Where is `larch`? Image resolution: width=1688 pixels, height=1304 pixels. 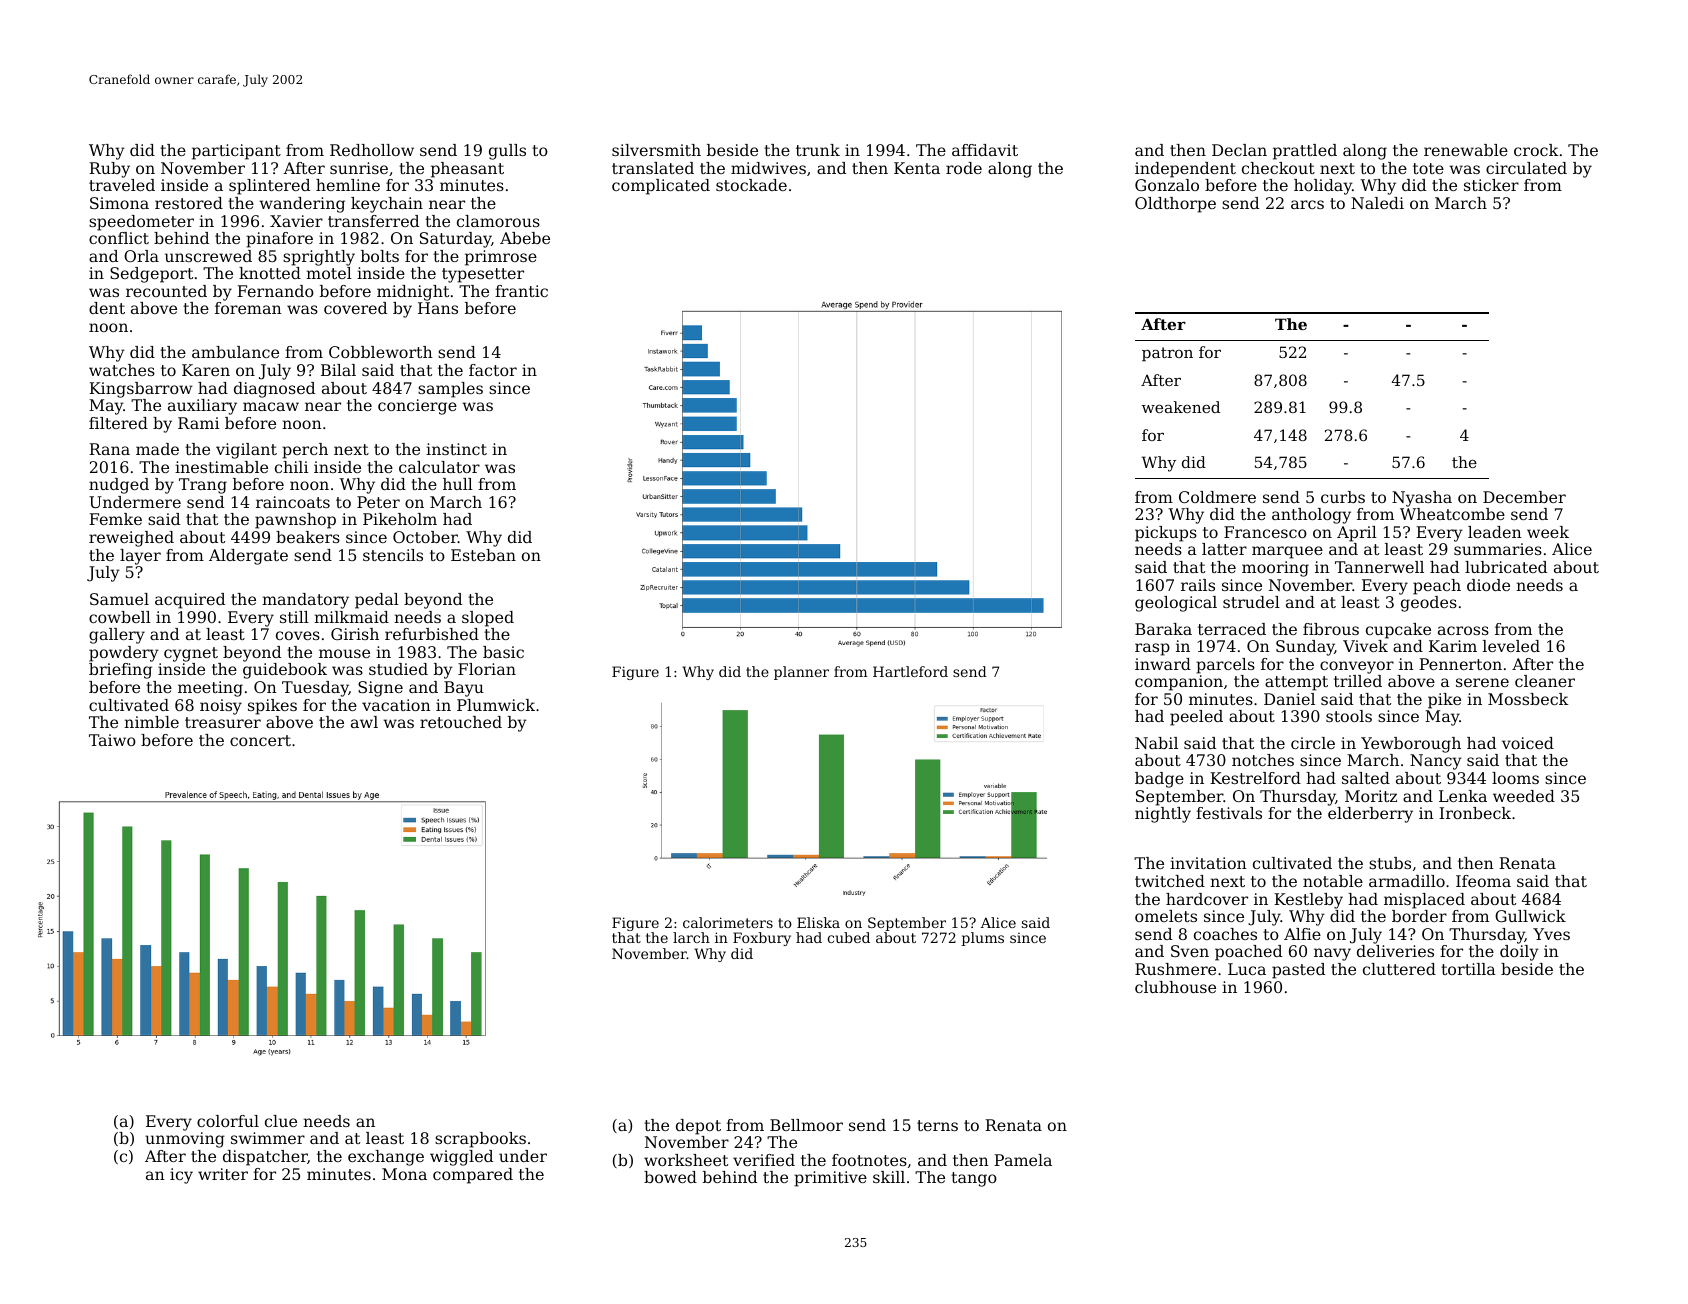 larch is located at coordinates (691, 937).
